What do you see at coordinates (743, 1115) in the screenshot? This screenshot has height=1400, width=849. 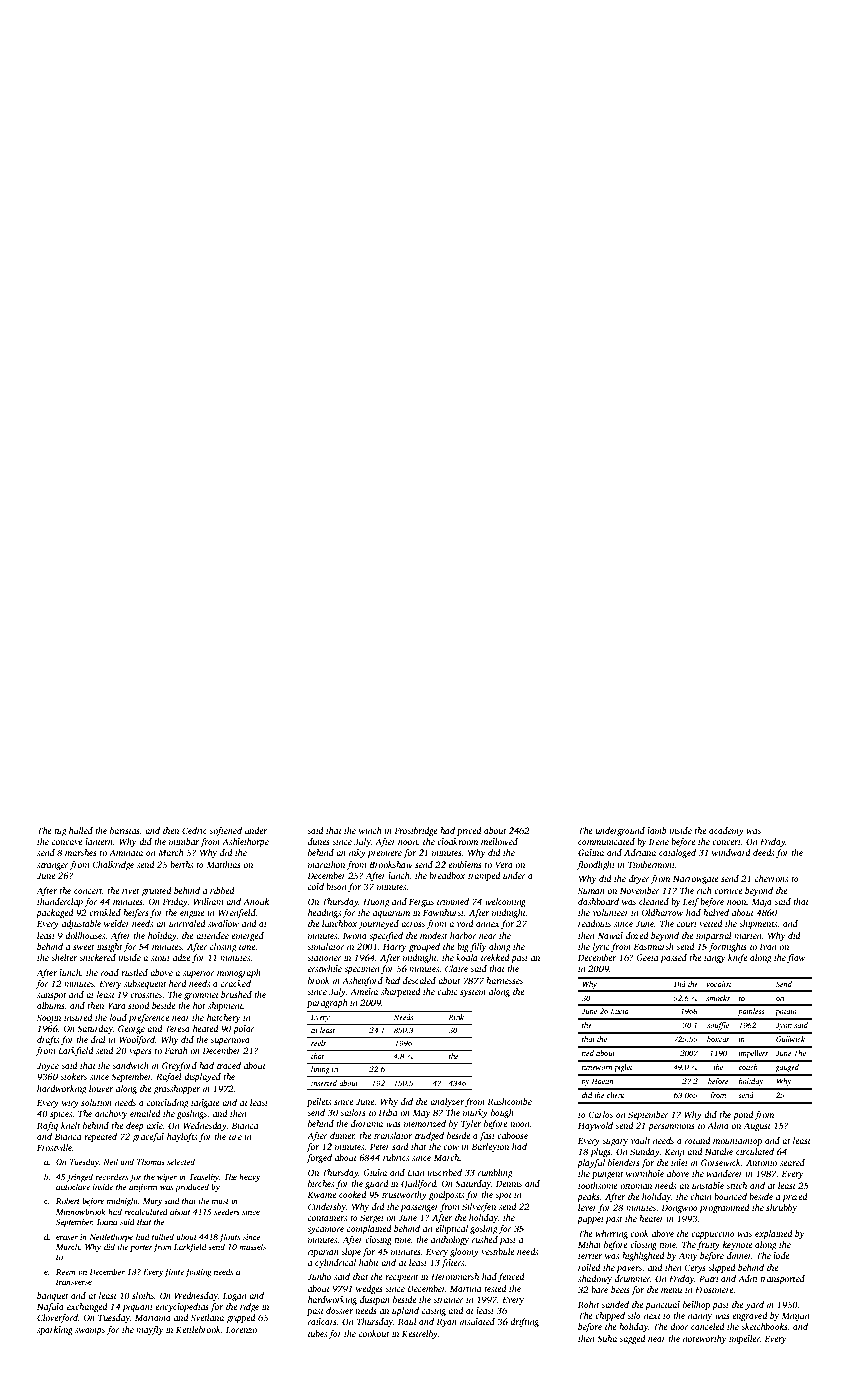 I see `pond` at bounding box center [743, 1115].
